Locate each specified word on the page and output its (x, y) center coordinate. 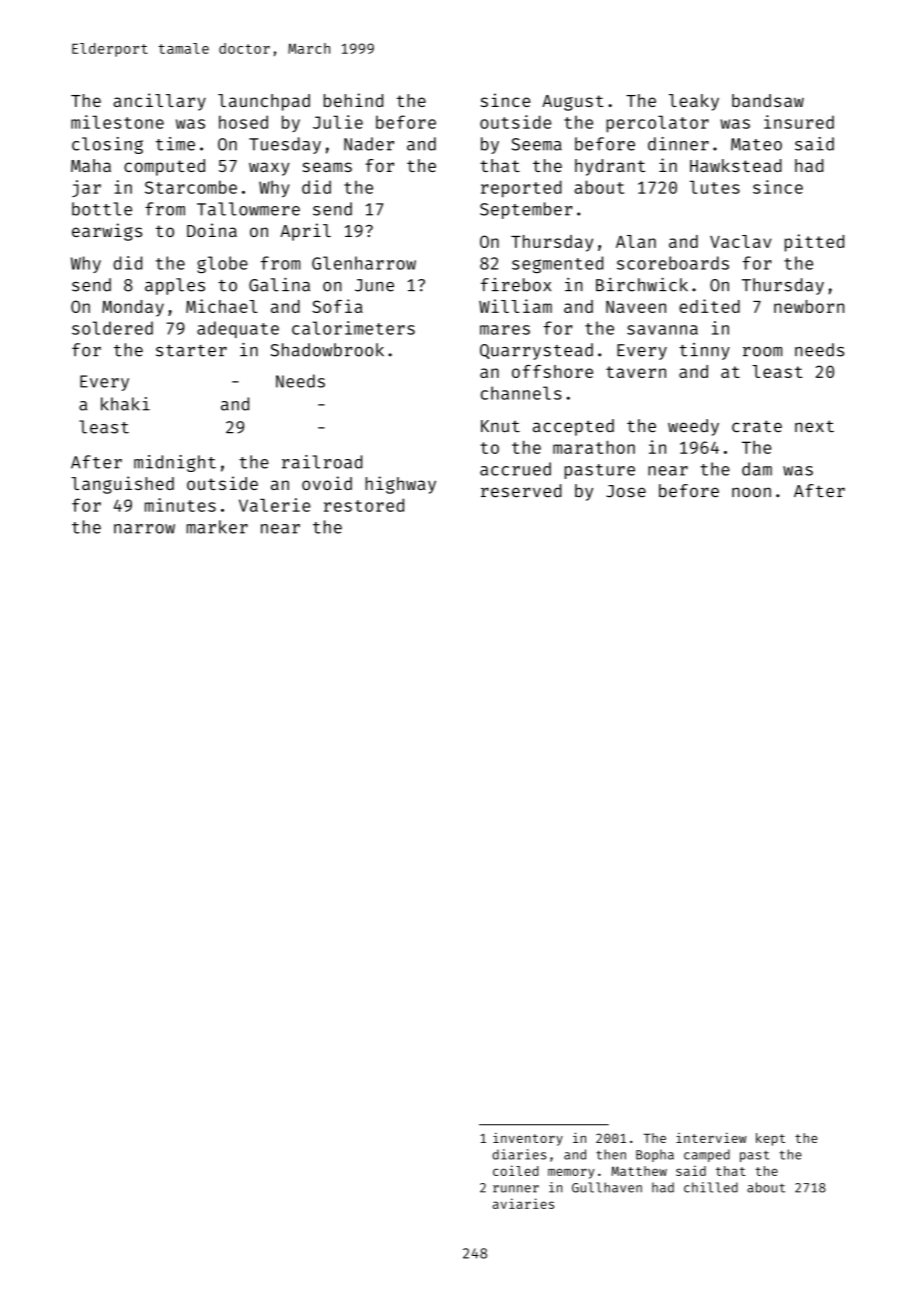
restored (364, 505)
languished (122, 485)
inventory (528, 1139)
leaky (694, 102)
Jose (626, 491)
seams (327, 167)
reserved (521, 491)
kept (770, 1139)
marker (217, 527)
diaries (519, 1154)
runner (516, 1189)
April (305, 232)
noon (751, 492)
